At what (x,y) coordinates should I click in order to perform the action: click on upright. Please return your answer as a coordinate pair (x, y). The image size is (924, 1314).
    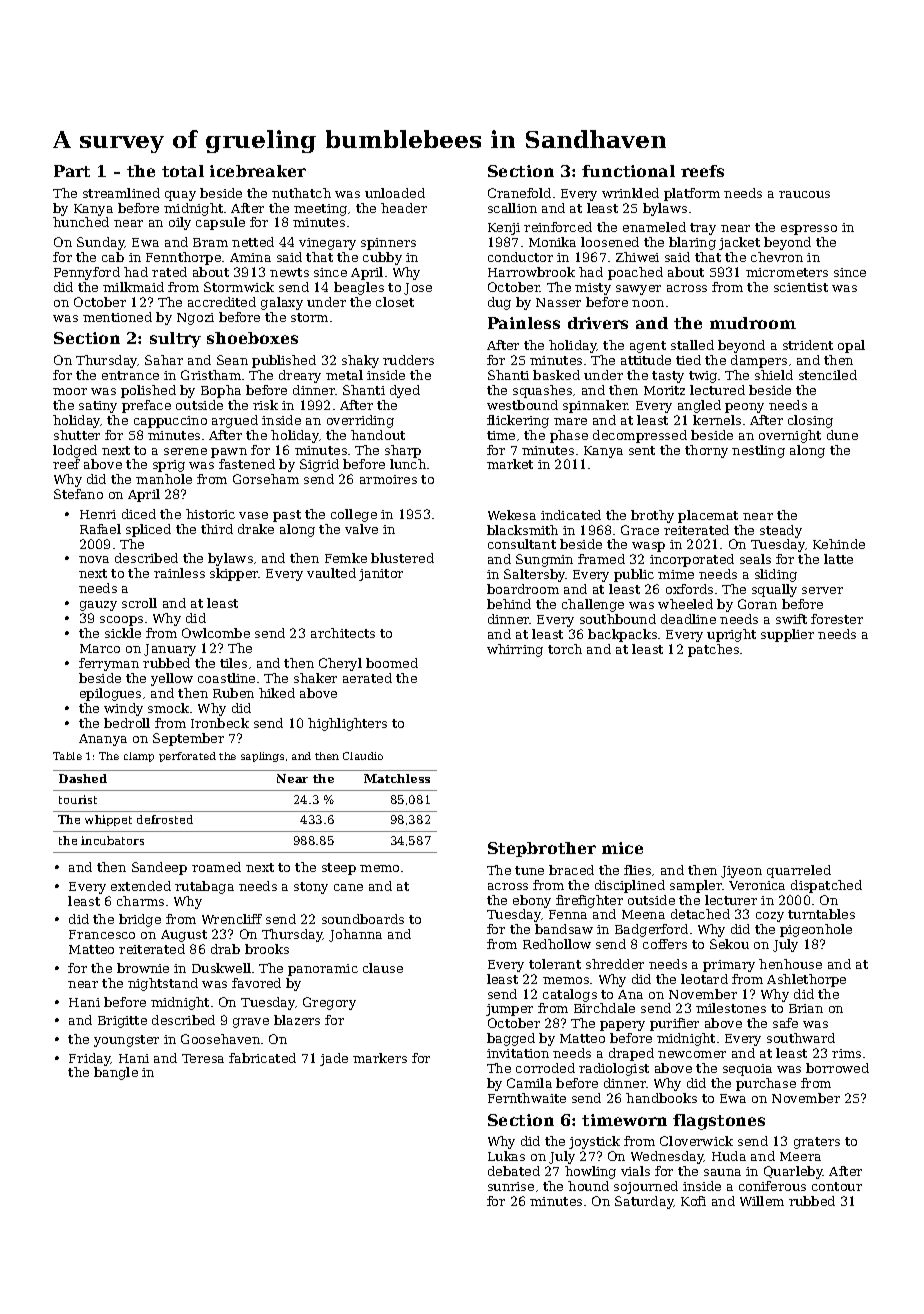
    Looking at the image, I should click on (731, 635).
